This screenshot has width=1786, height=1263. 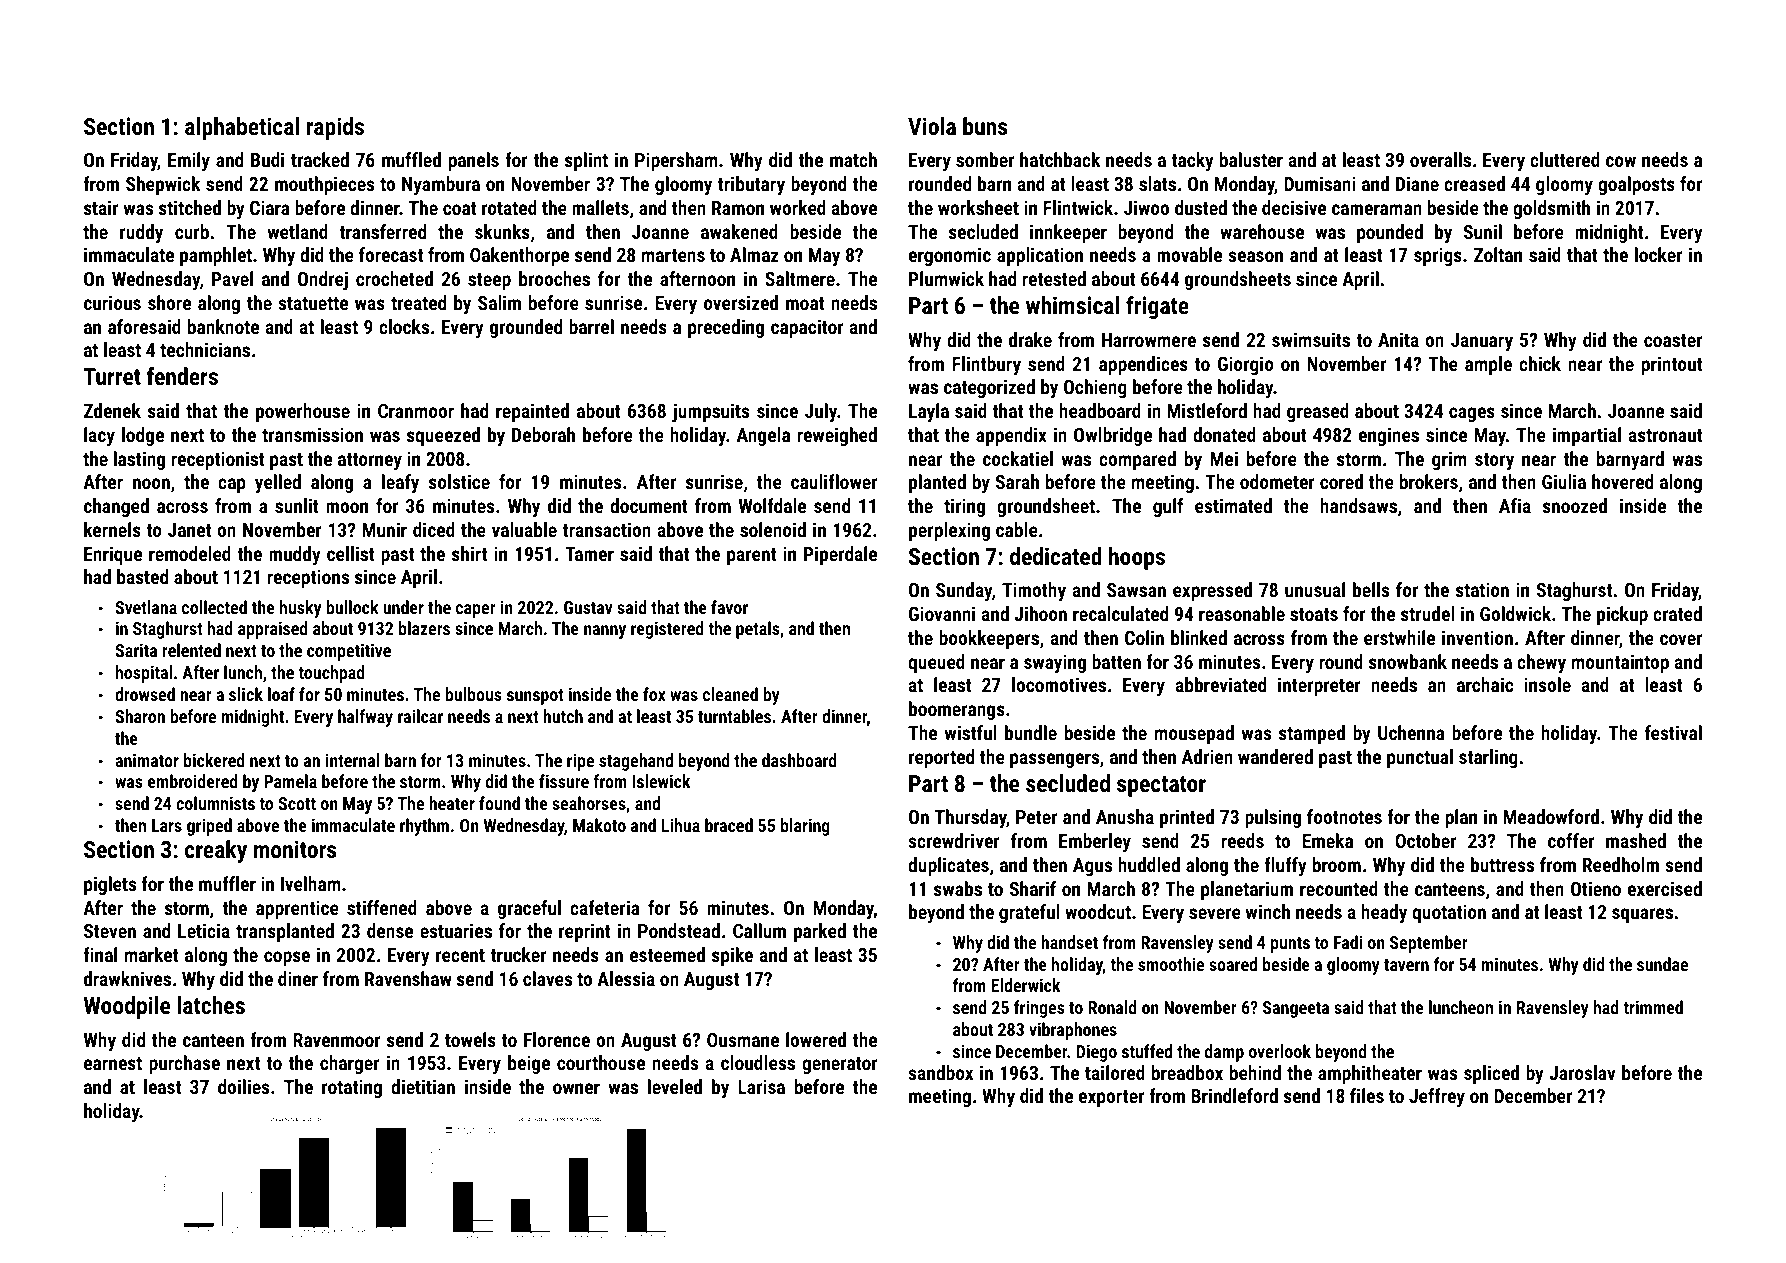 I want to click on hatchback, so click(x=1060, y=159).
